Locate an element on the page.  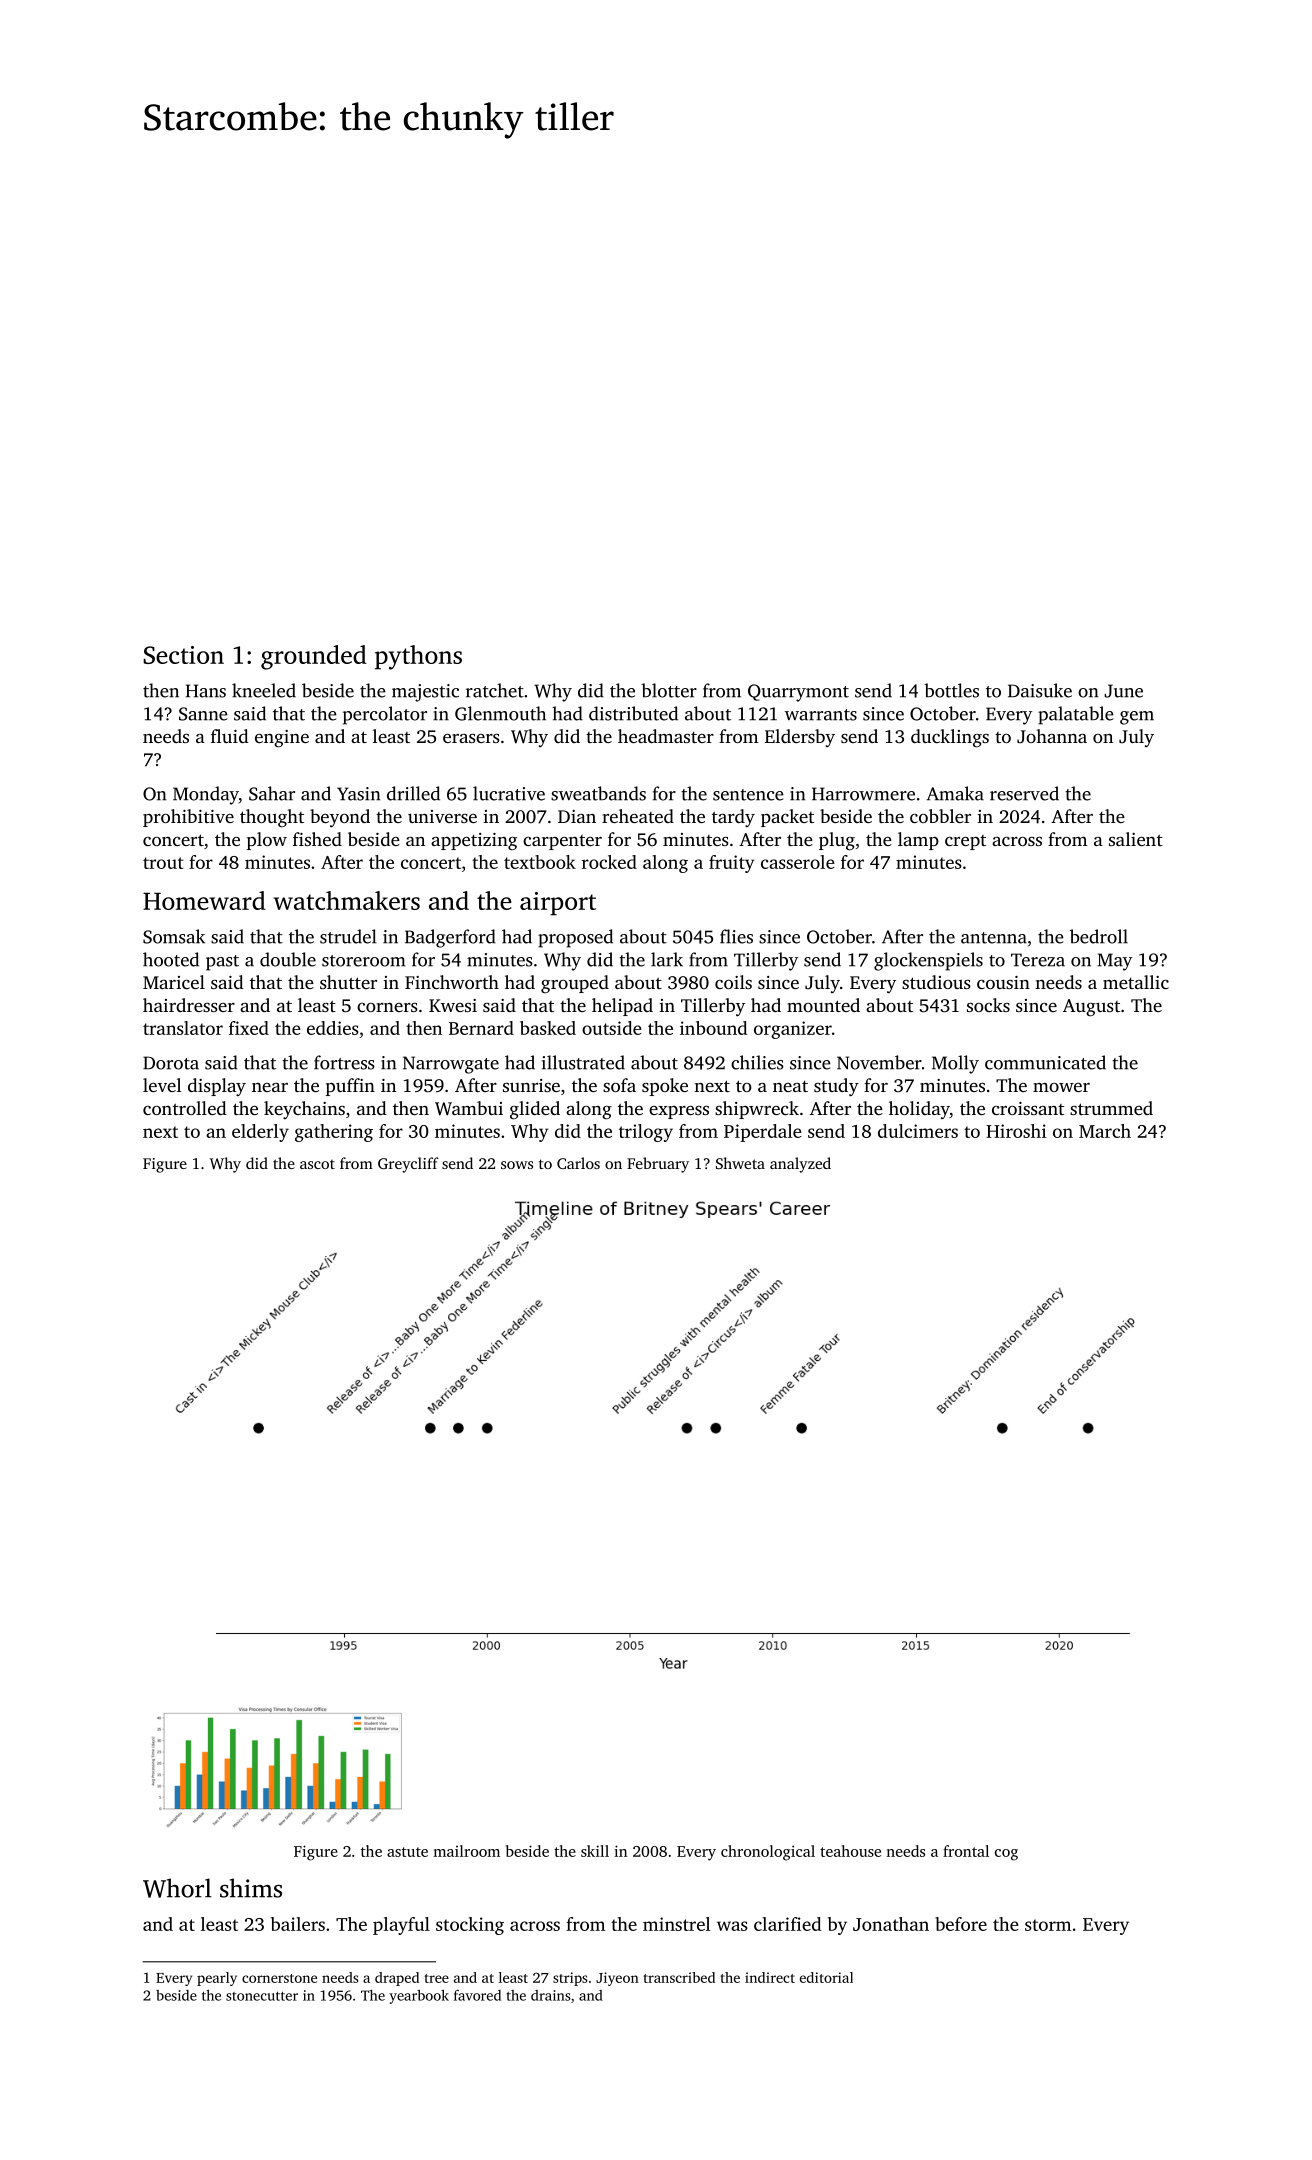
blotter is located at coordinates (669, 690).
